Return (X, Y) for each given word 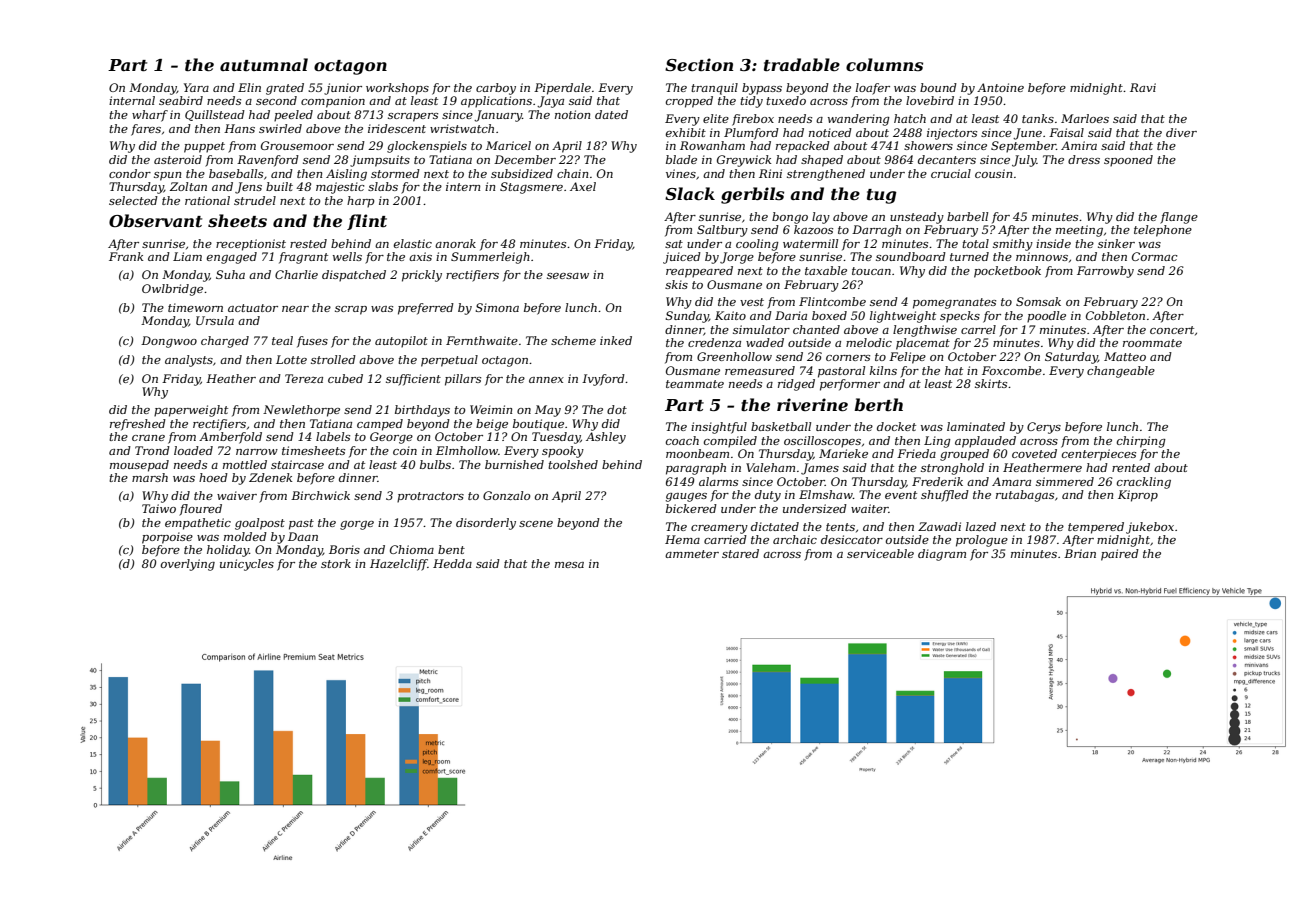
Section (699, 64)
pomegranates (954, 303)
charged (225, 342)
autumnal (264, 64)
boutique (538, 425)
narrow (257, 452)
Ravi (1143, 87)
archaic (795, 539)
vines (681, 173)
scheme (573, 340)
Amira (1079, 145)
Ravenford (268, 161)
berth (878, 404)
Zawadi (939, 526)
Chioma (412, 549)
